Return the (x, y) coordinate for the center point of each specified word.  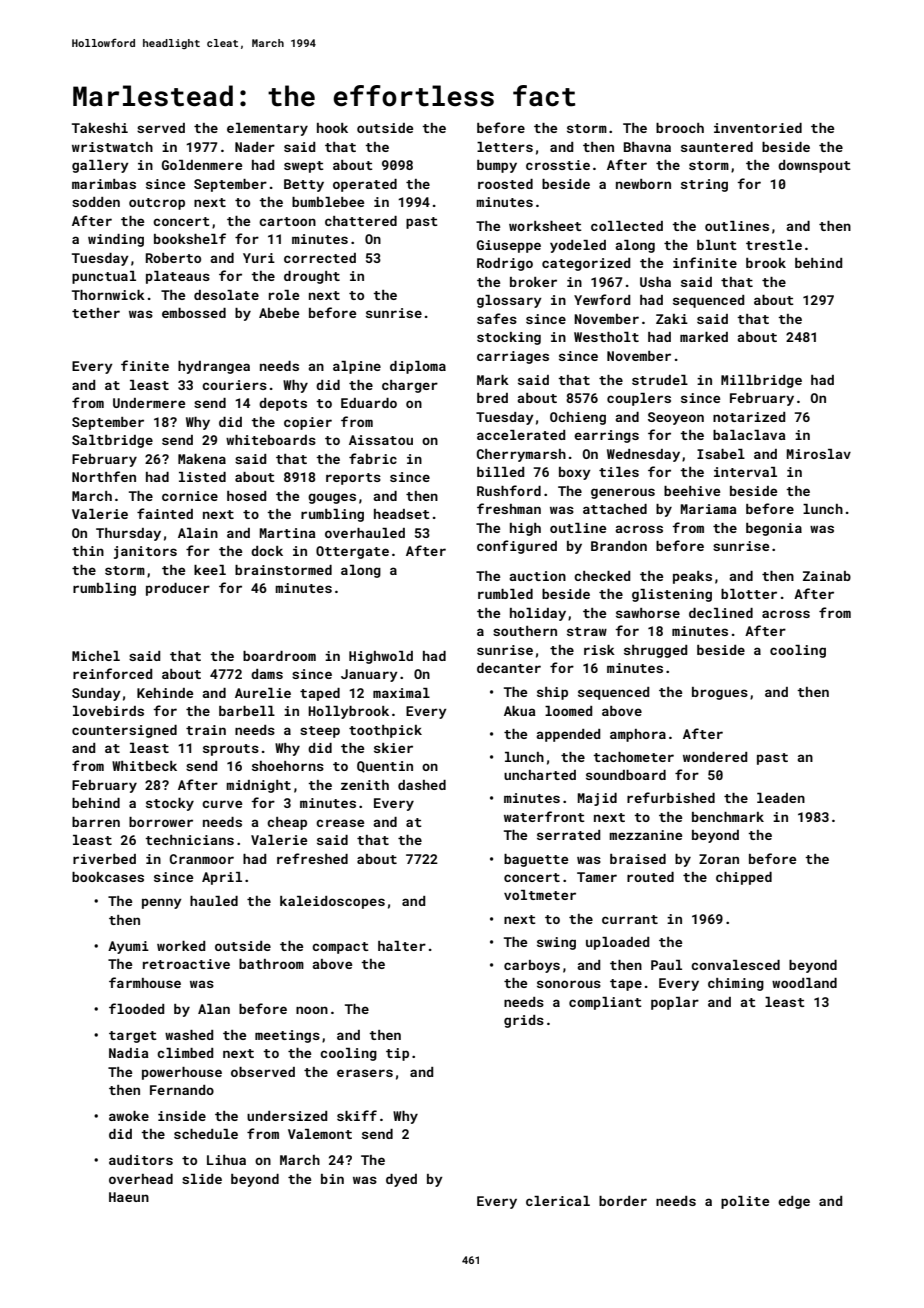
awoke (129, 1116)
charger (410, 386)
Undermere (149, 403)
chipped (744, 878)
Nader (255, 147)
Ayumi (128, 947)
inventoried (758, 128)
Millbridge (761, 381)
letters (505, 147)
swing (556, 943)
